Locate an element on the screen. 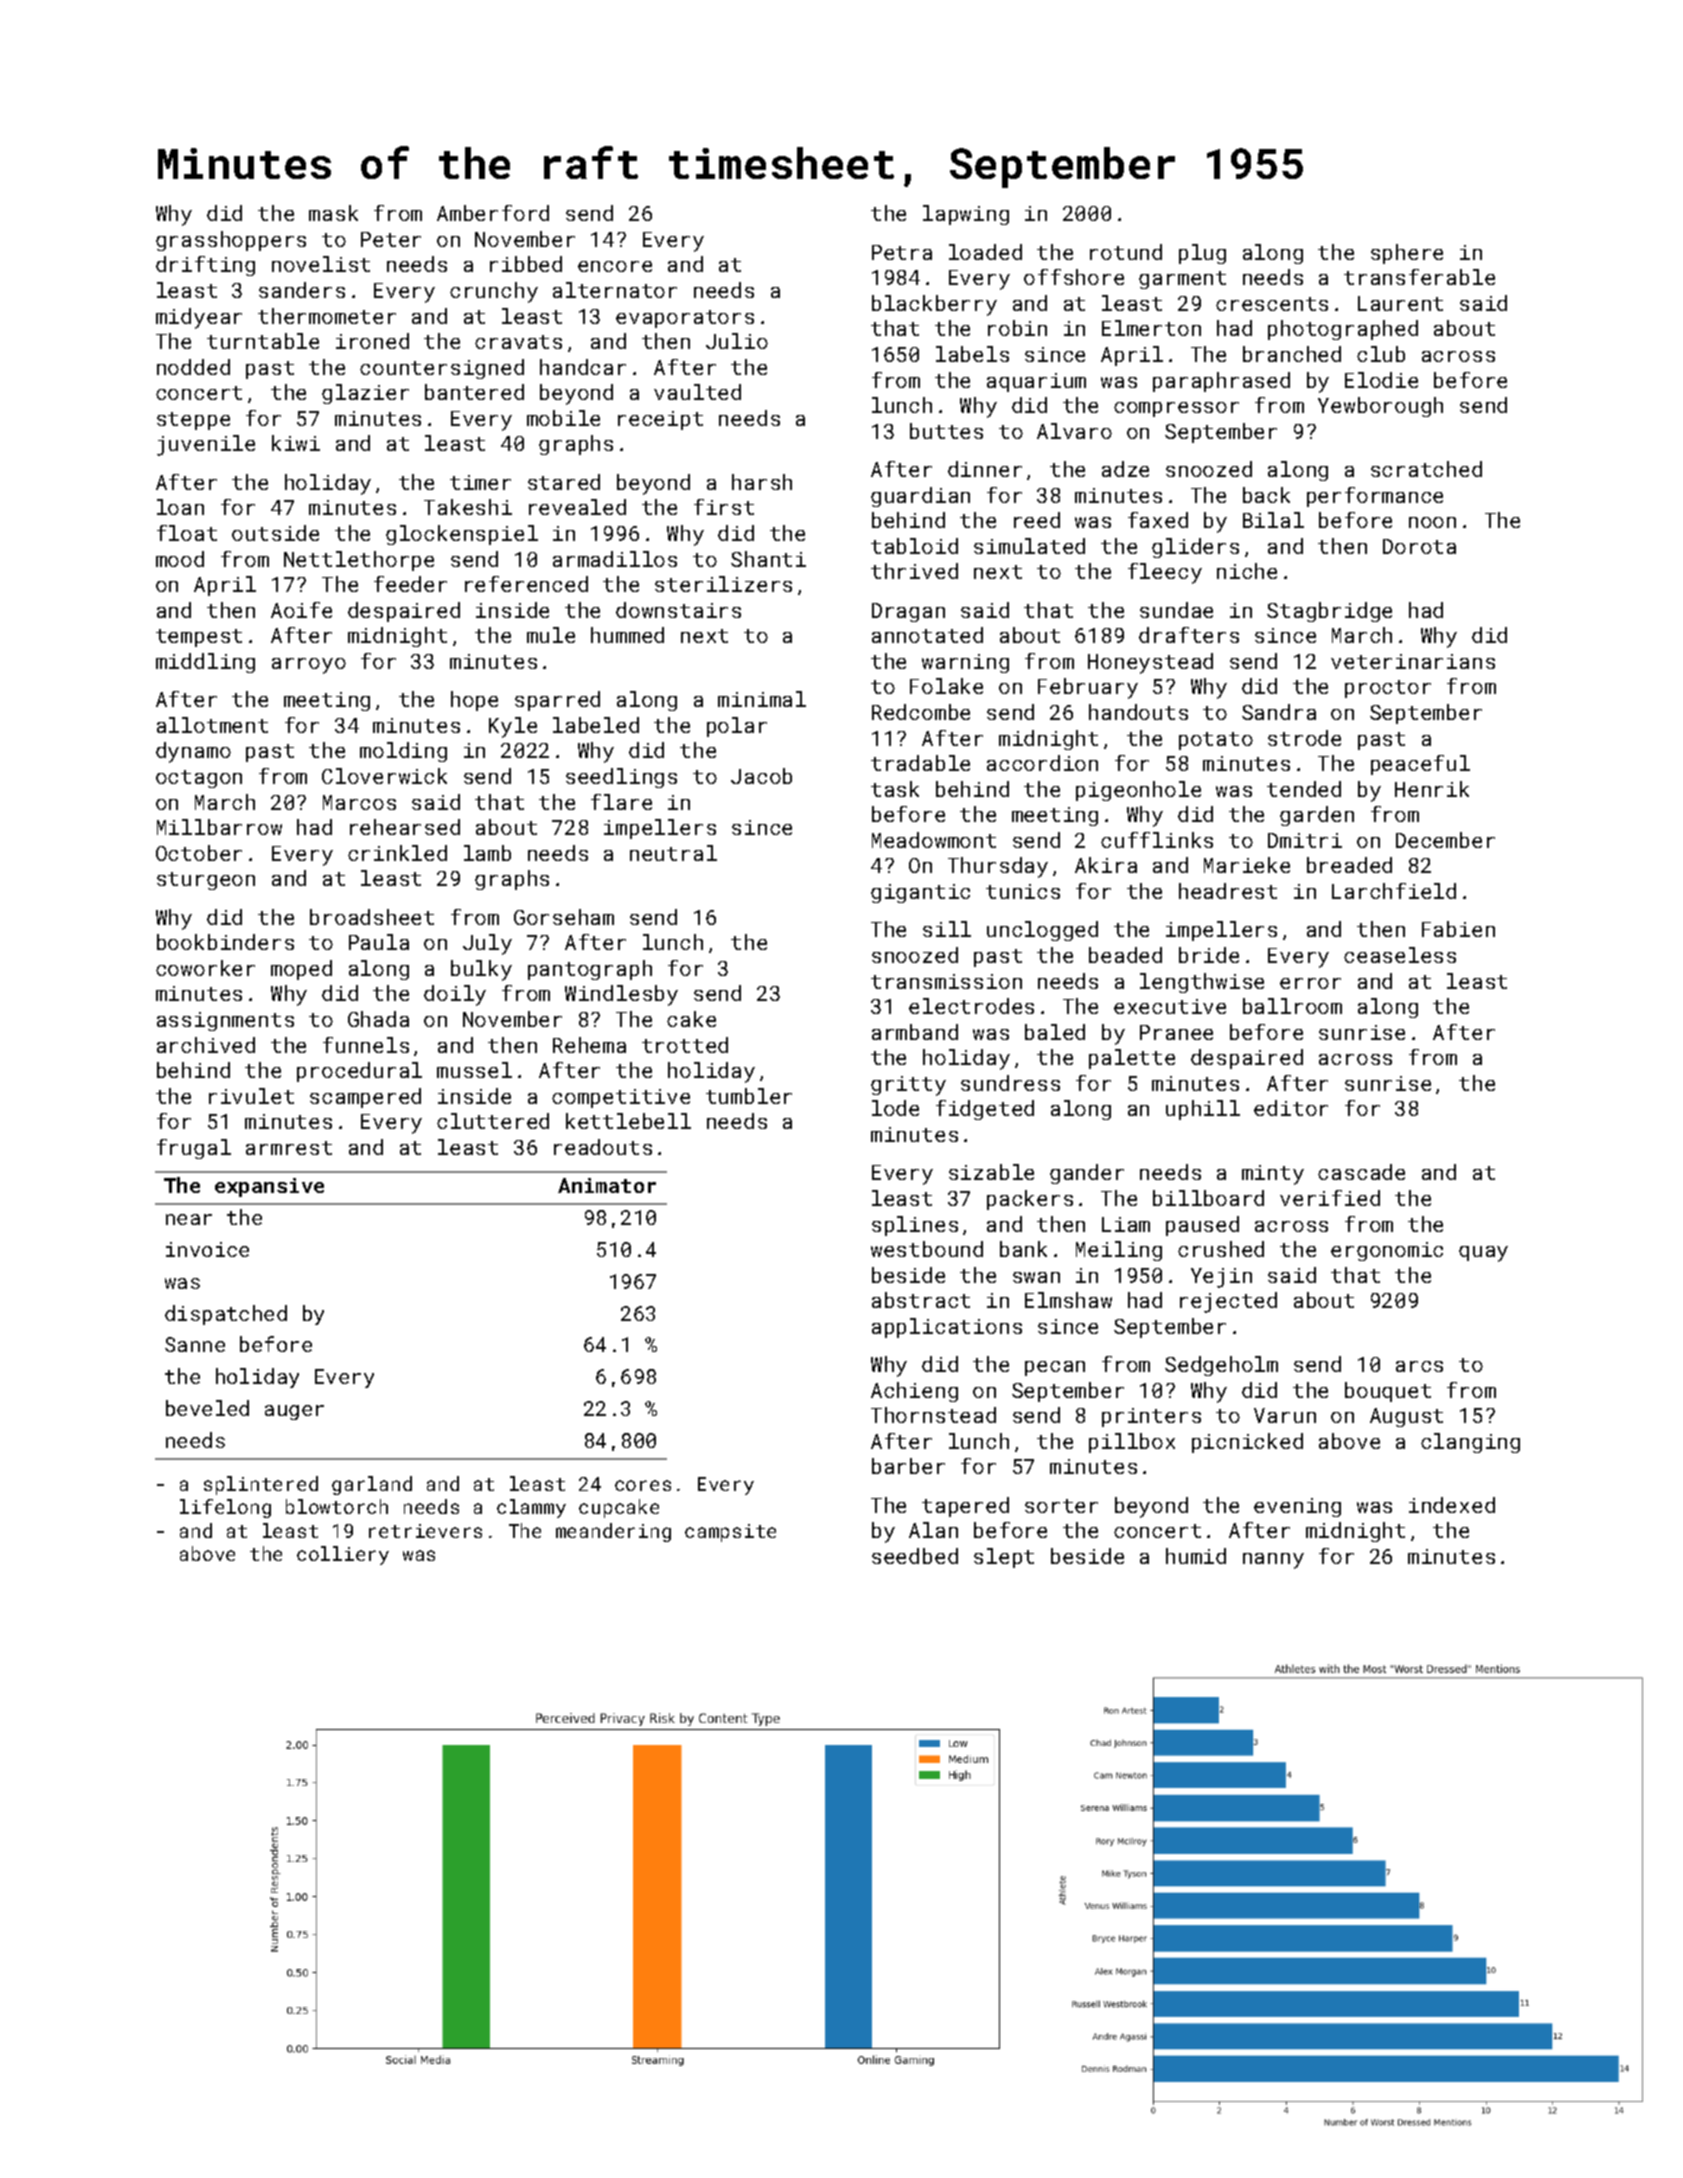 The height and width of the screenshot is (2178, 1683). pantograph is located at coordinates (590, 970).
